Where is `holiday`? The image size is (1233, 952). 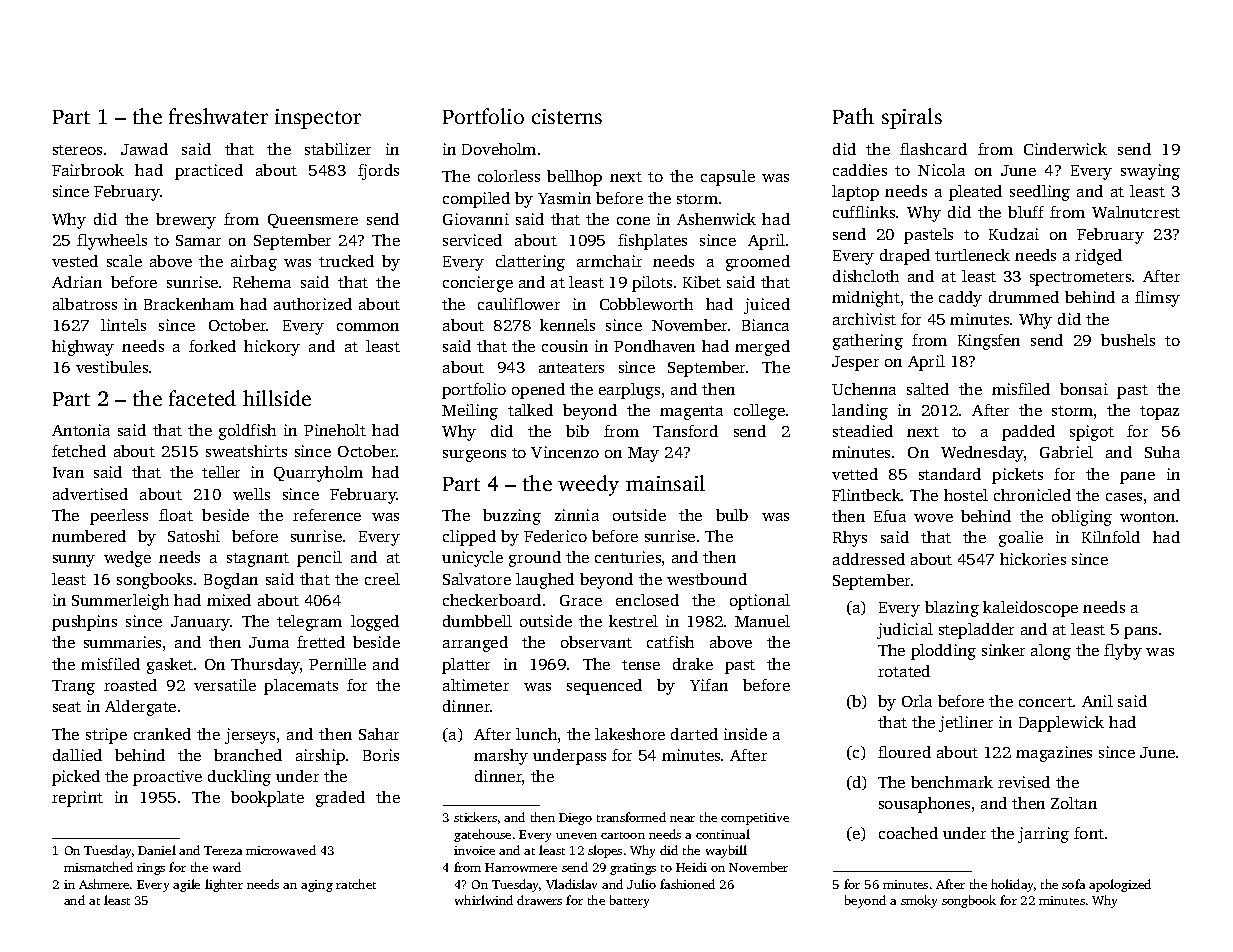 holiday is located at coordinates (1012, 885).
